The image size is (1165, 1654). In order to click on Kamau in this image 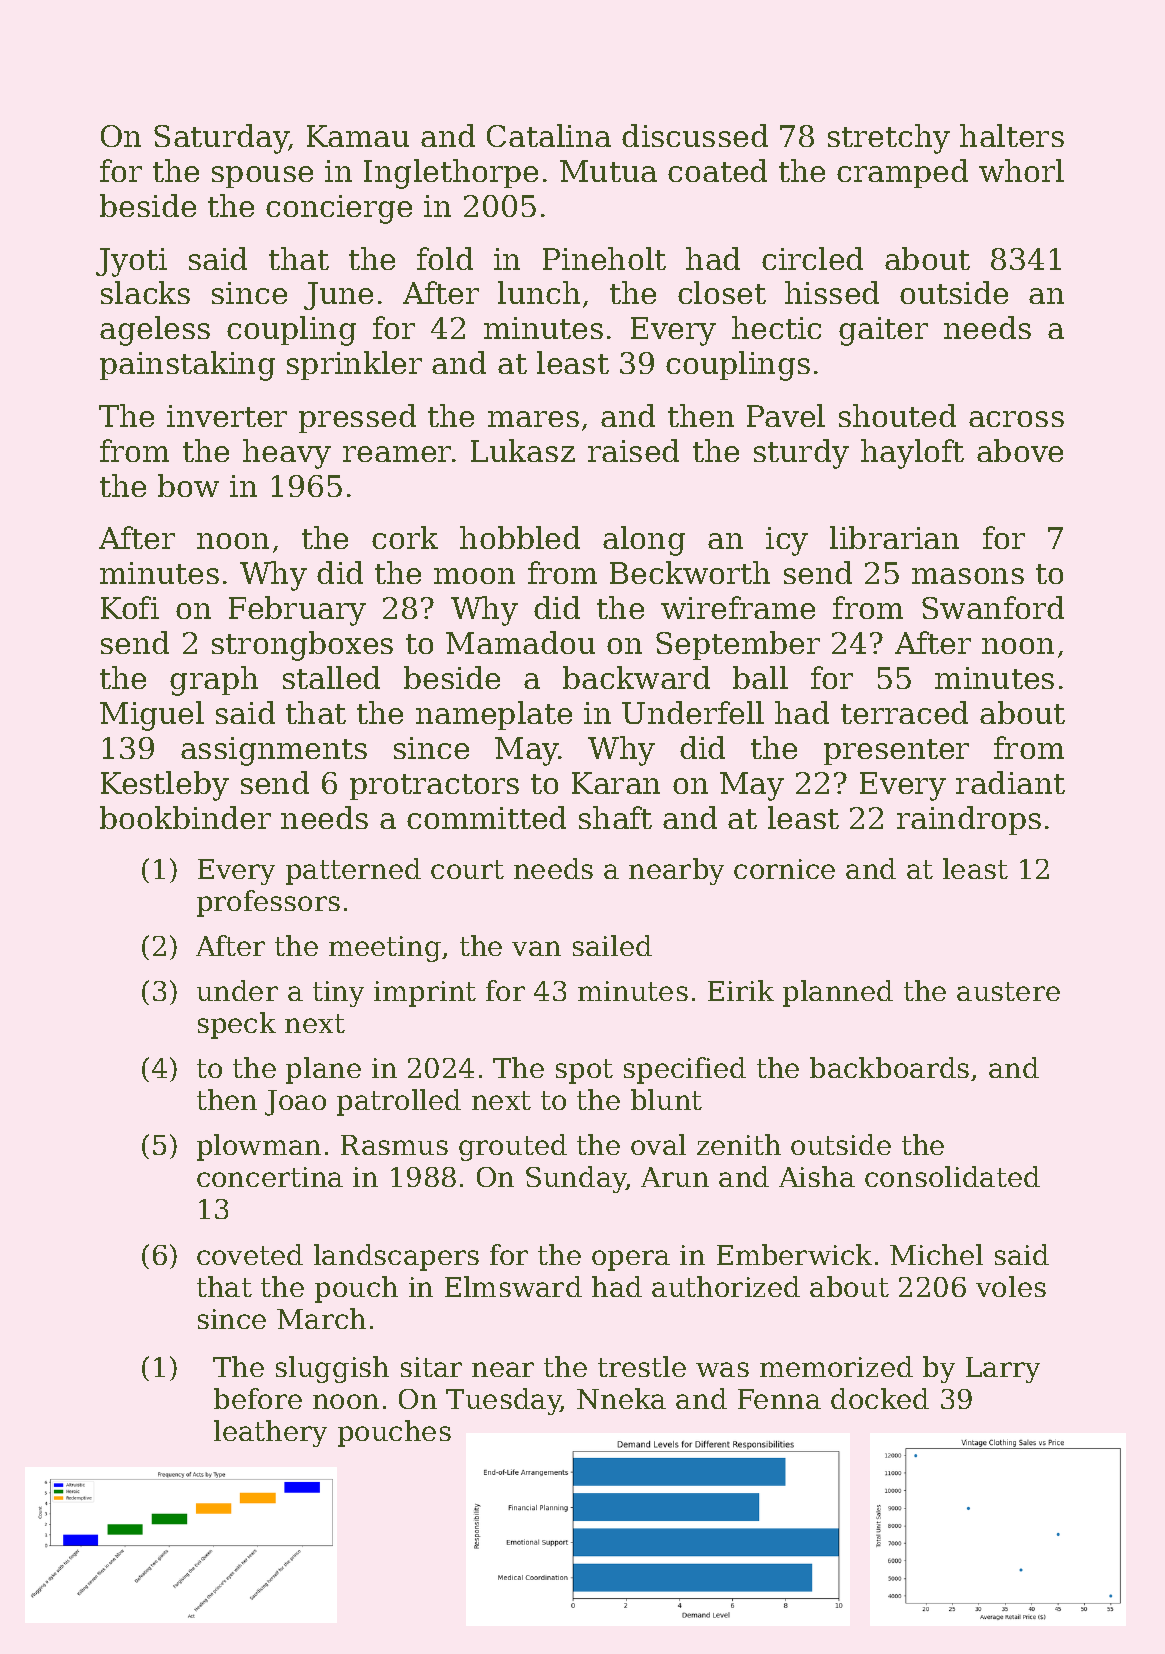, I will do `click(358, 136)`.
